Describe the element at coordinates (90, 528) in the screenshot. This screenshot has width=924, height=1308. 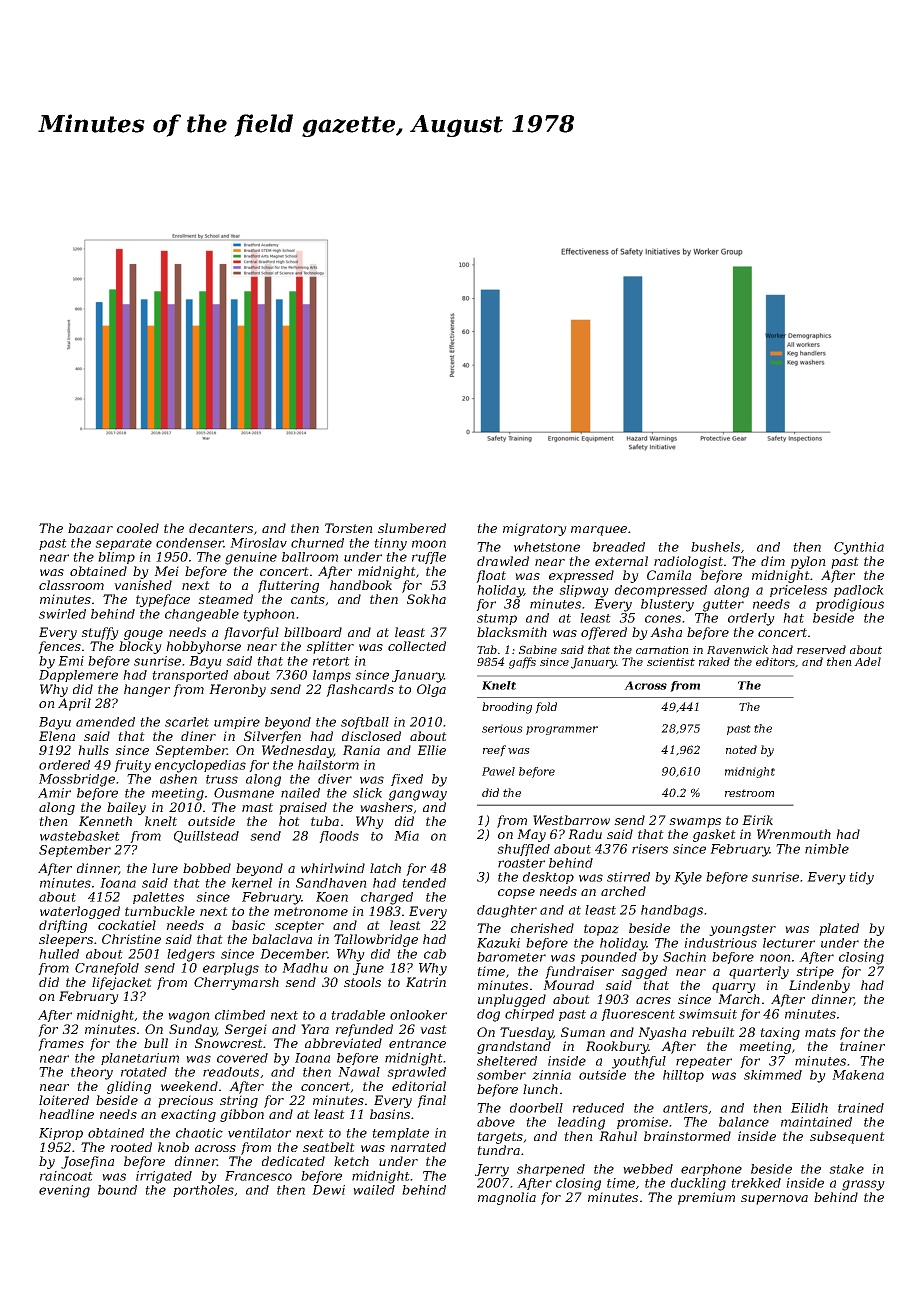
I see `bazaar` at that location.
